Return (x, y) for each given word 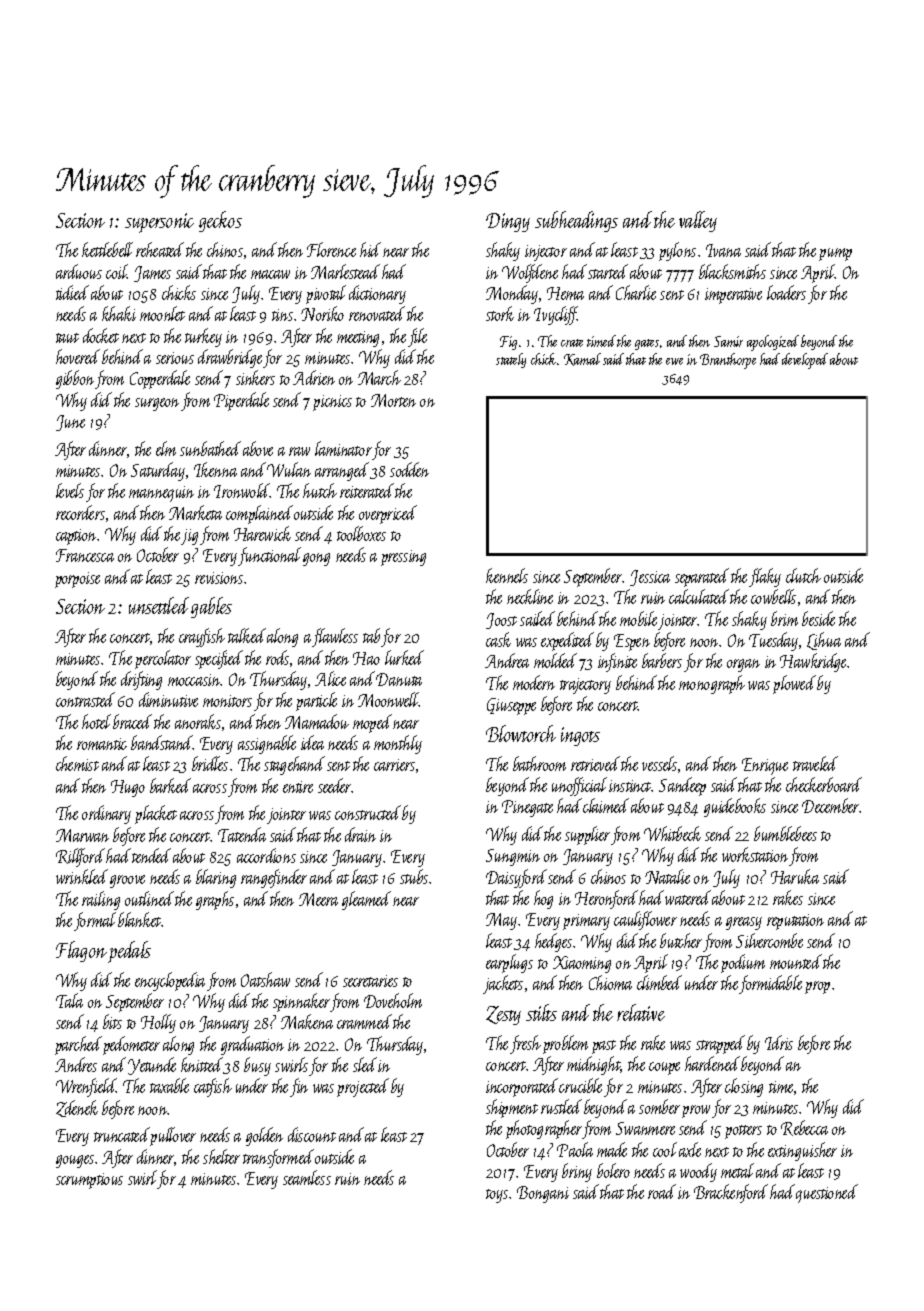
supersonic (159, 223)
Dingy (508, 222)
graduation (252, 1045)
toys (497, 1196)
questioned (827, 1193)
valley (698, 221)
